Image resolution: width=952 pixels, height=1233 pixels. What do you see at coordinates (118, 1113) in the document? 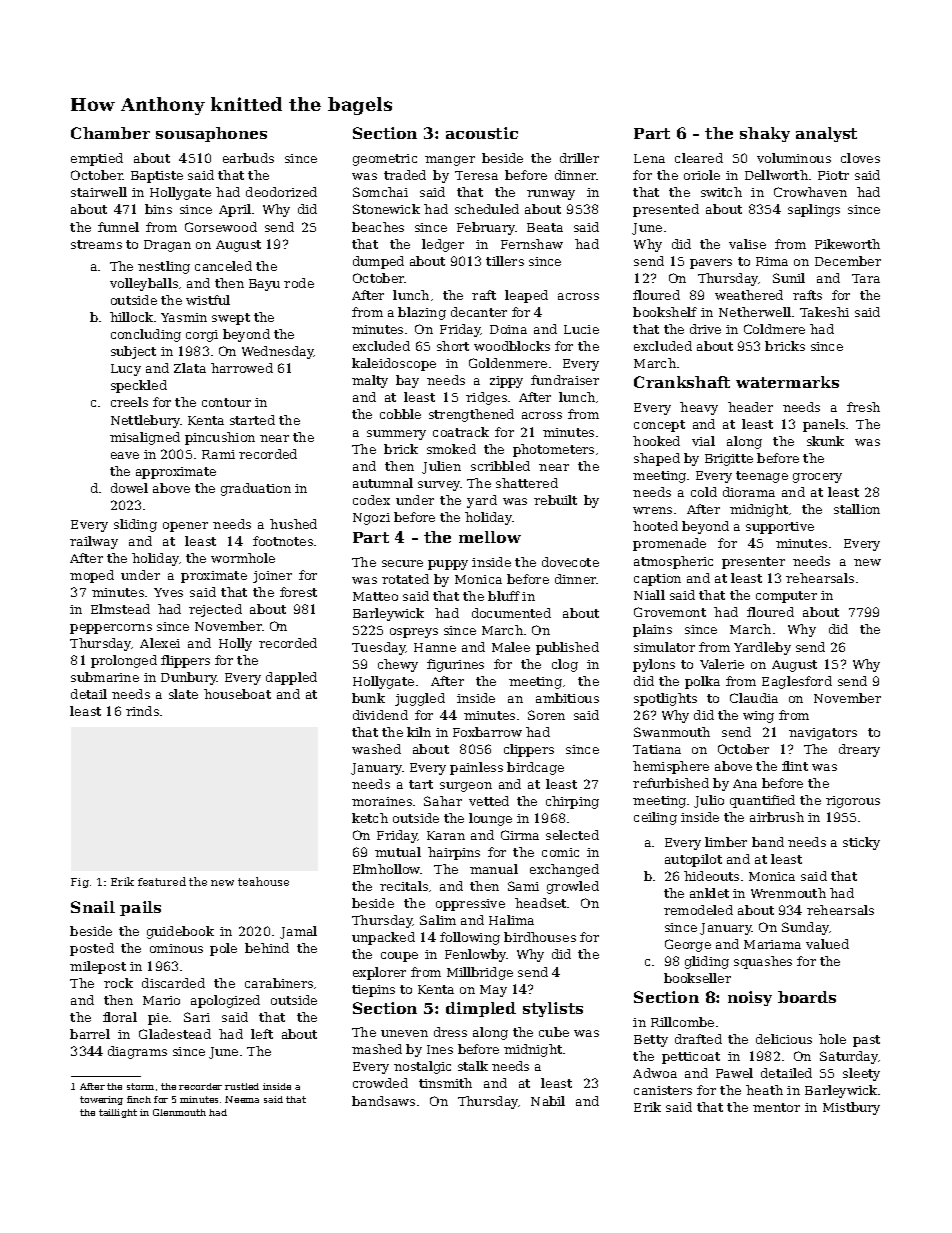
I see `taillight` at bounding box center [118, 1113].
